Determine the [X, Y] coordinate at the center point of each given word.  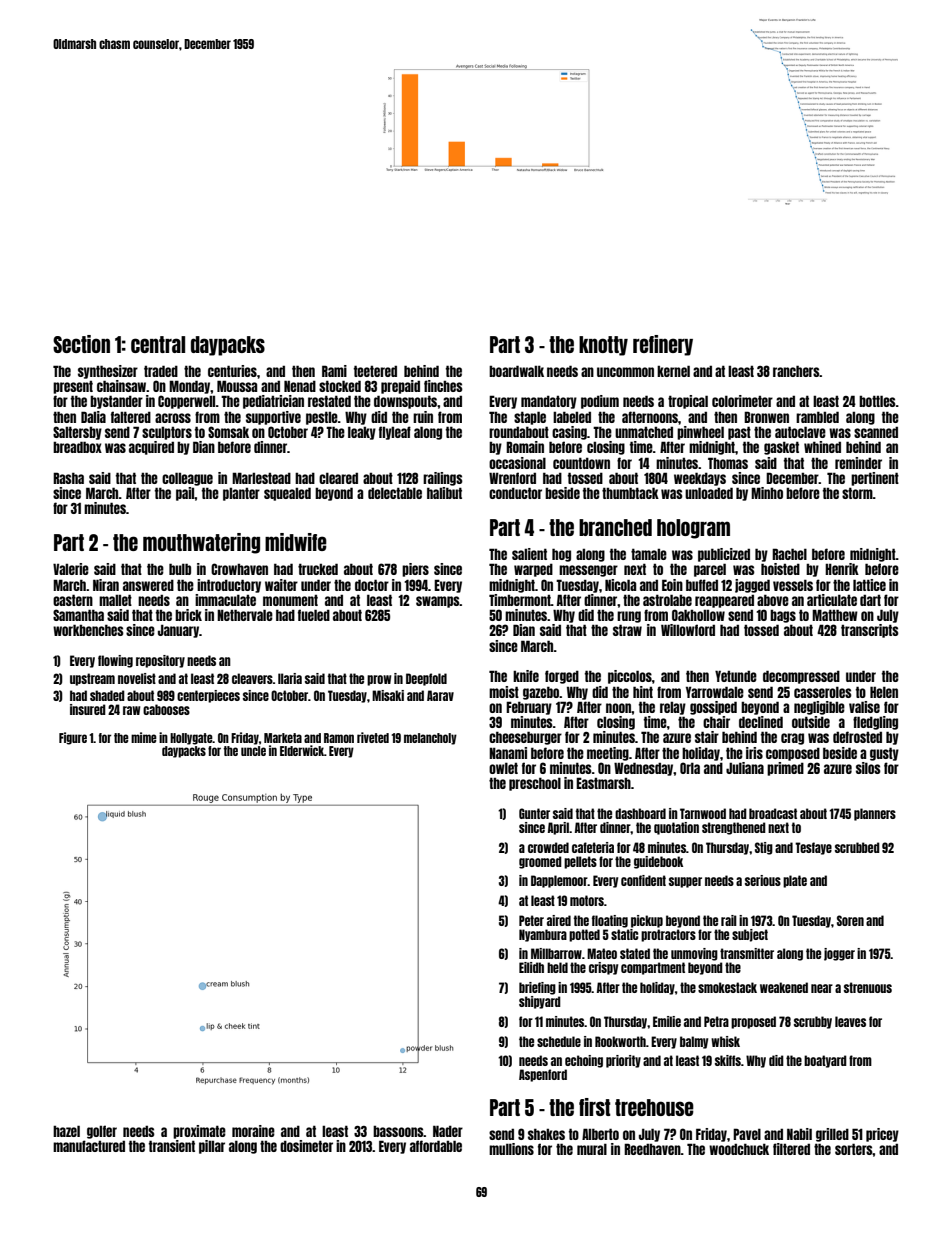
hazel [66, 1131]
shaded [107, 695]
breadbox [77, 447]
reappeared [724, 601]
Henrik [842, 569]
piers [415, 570]
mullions [511, 1149]
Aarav [440, 695]
